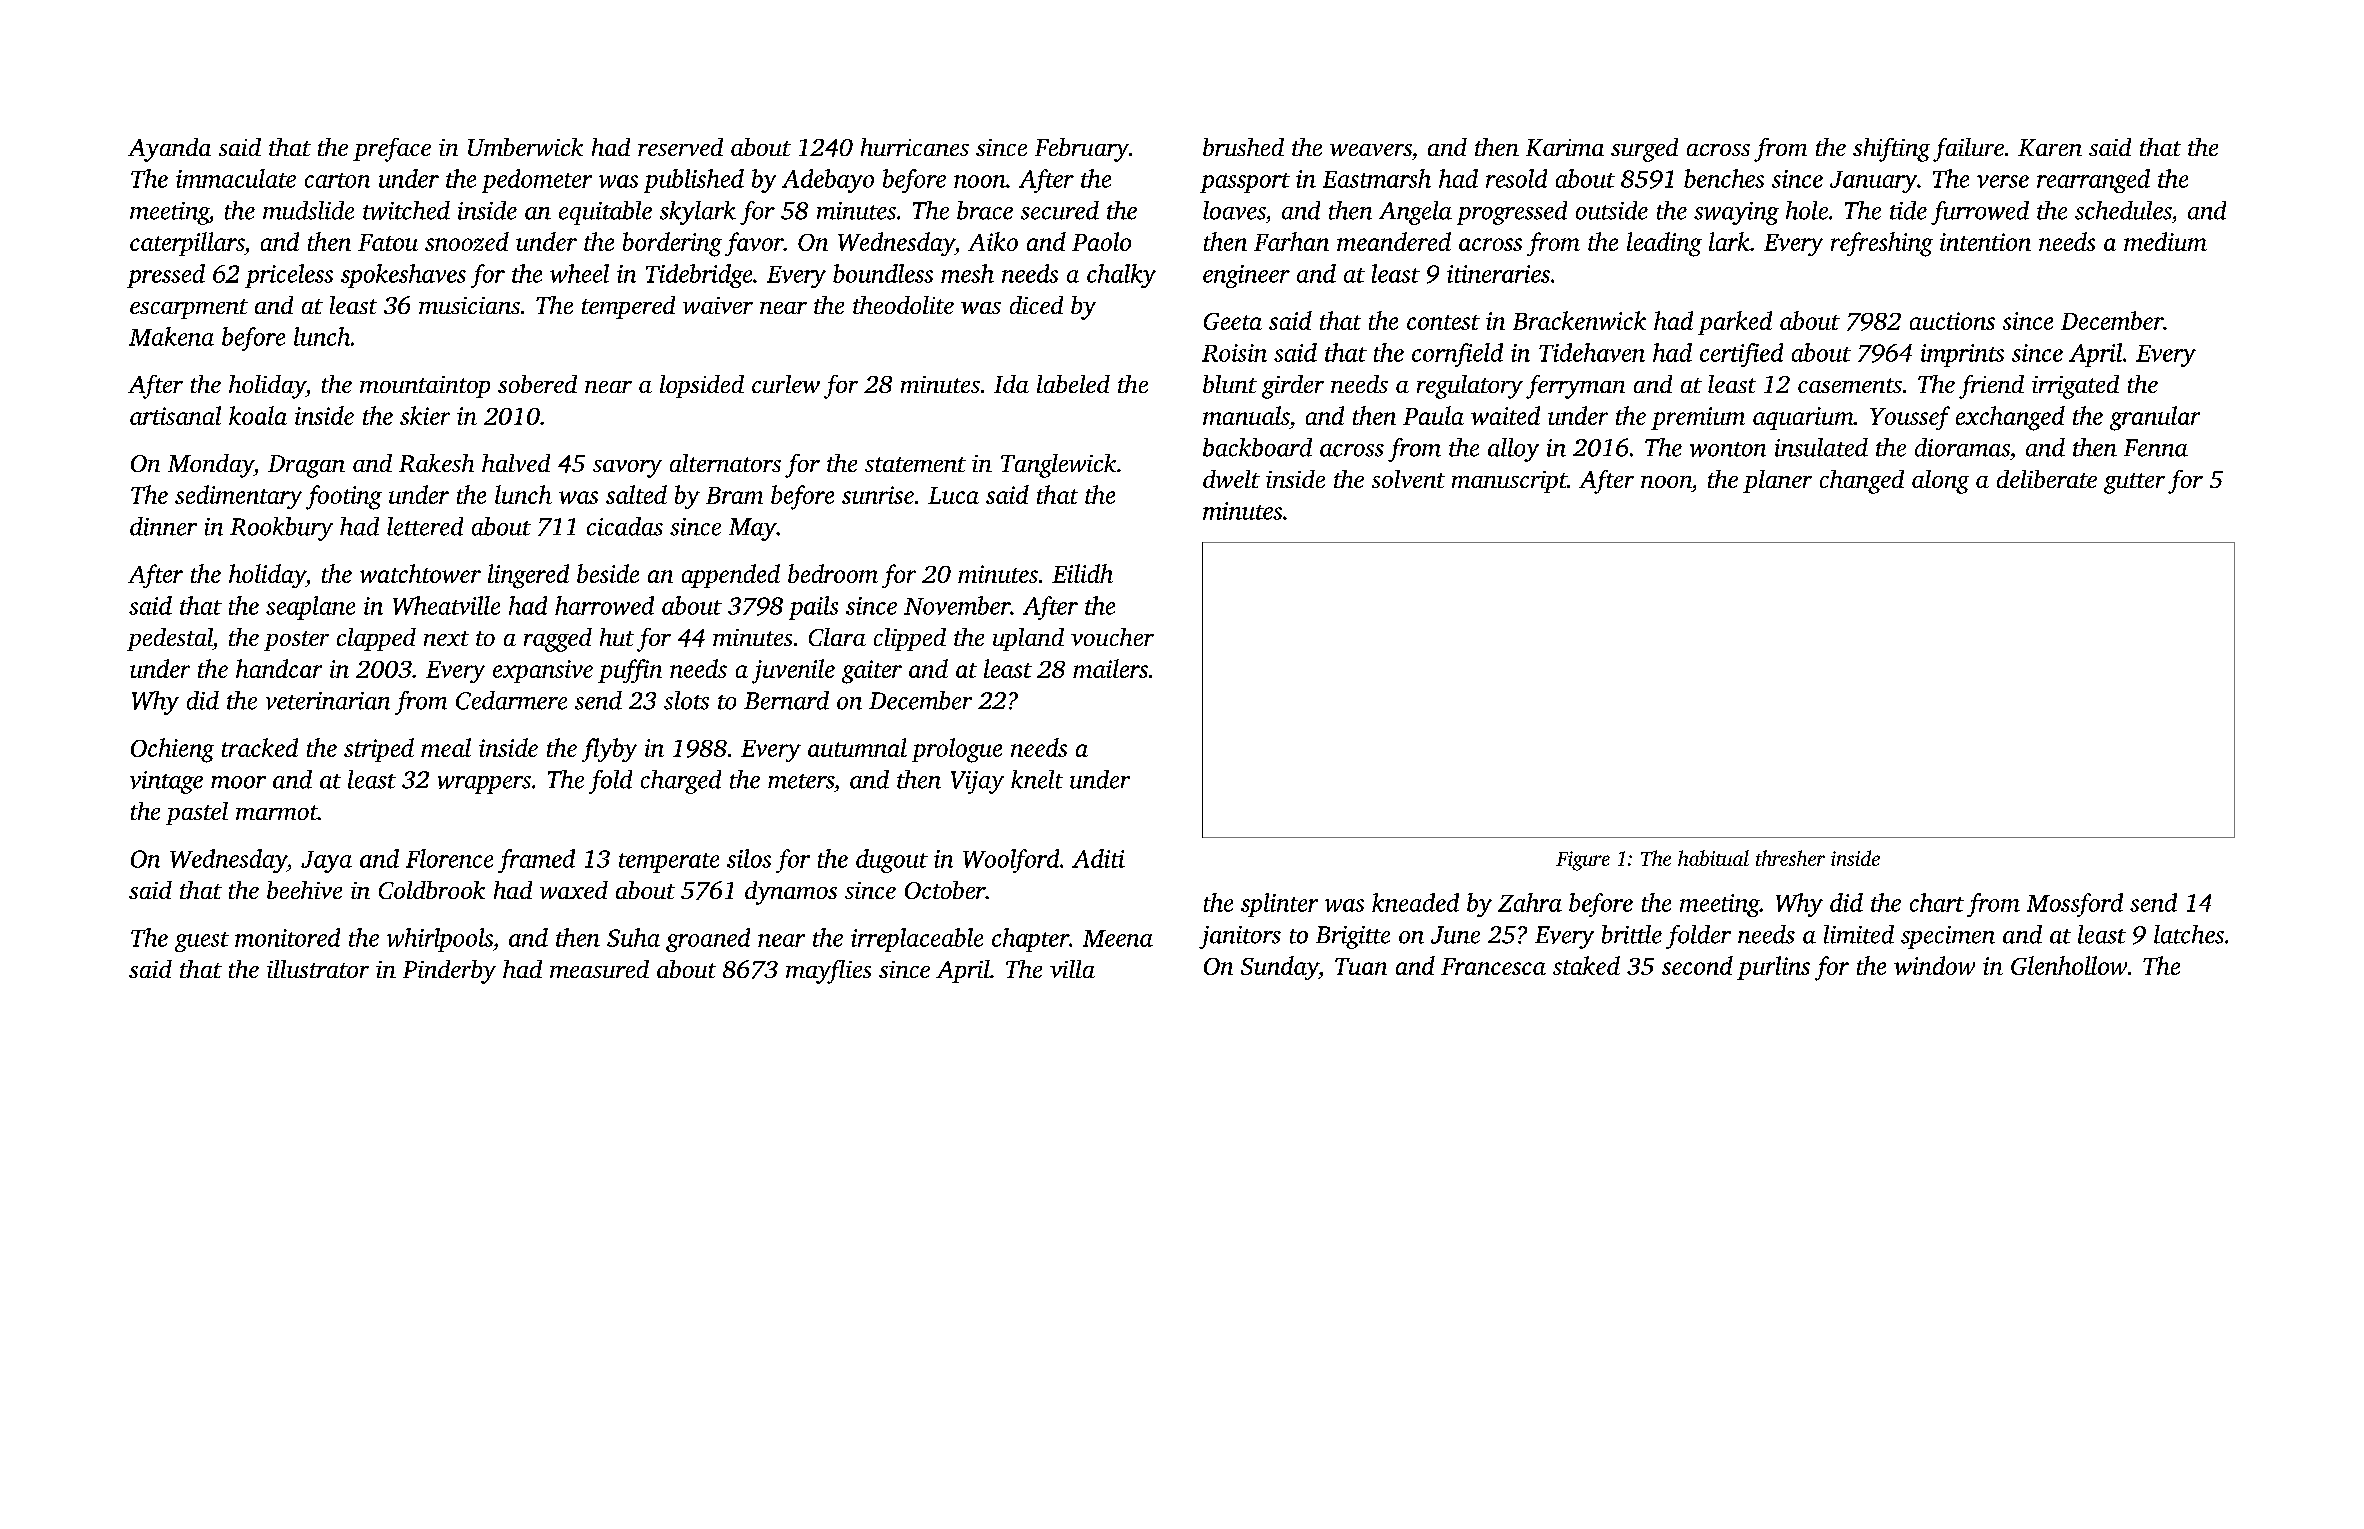 Image resolution: width=2364 pixels, height=1529 pixels. Describe the element at coordinates (543, 671) in the screenshot. I see `expansive` at that location.
